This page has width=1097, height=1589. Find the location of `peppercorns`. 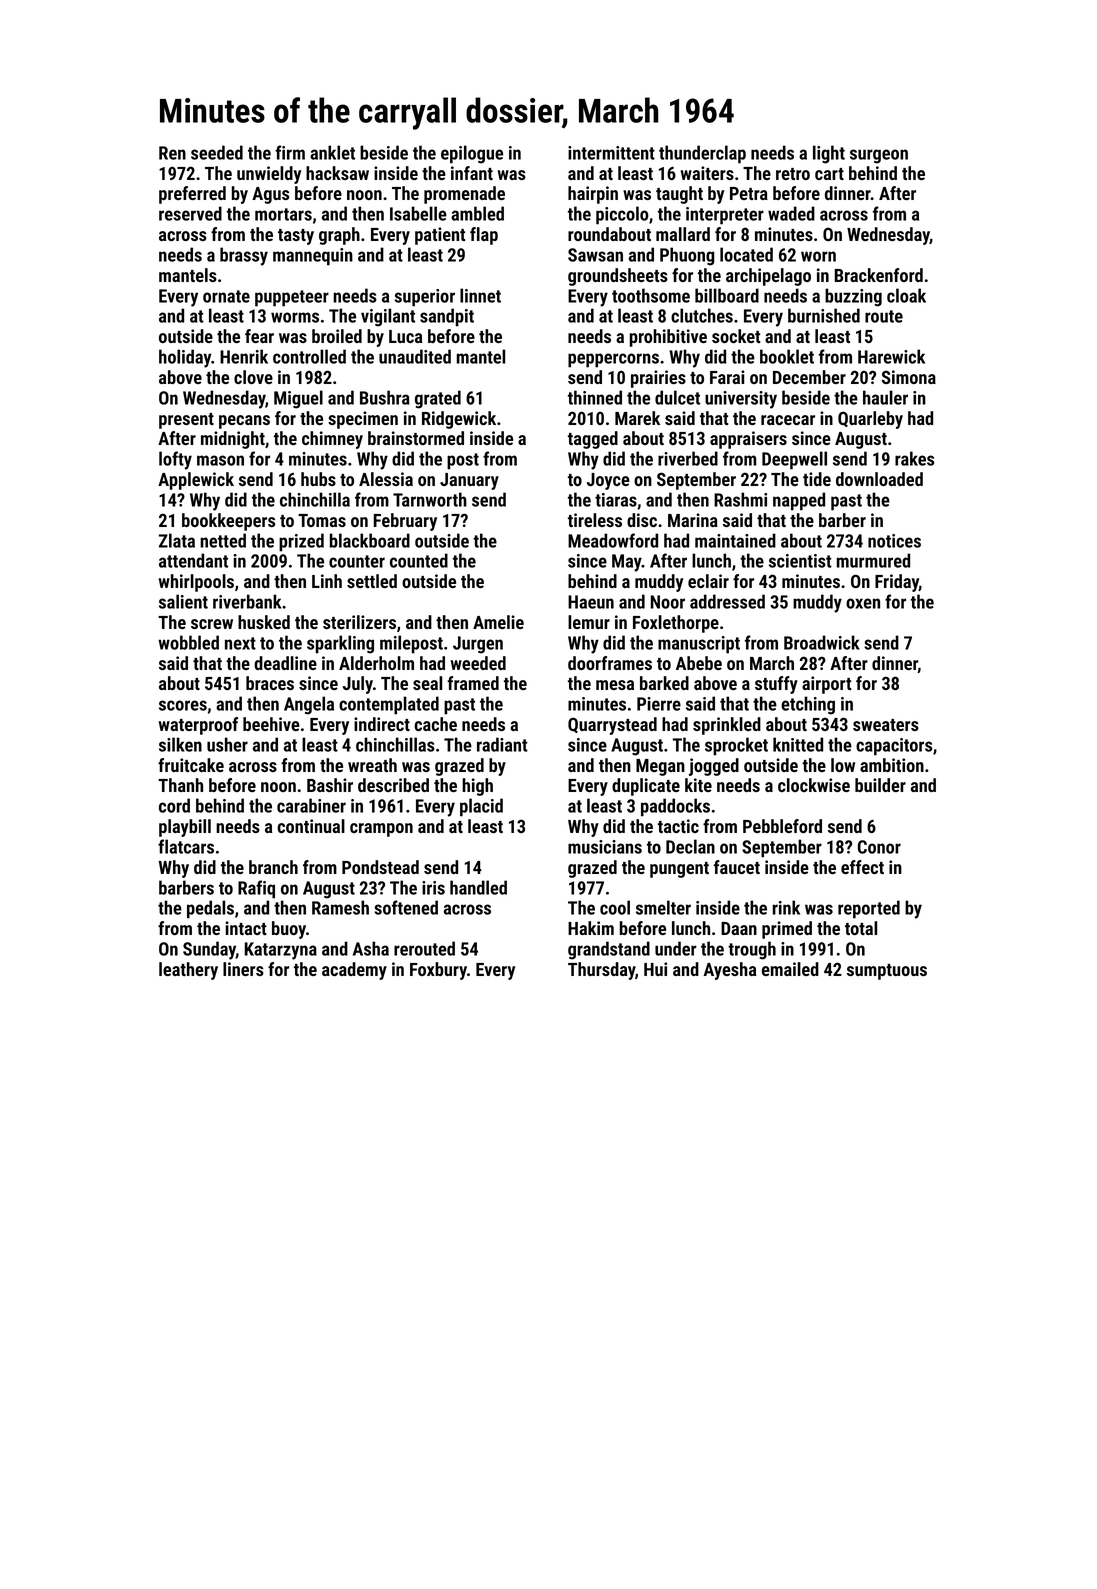

peppercorns is located at coordinates (613, 360).
